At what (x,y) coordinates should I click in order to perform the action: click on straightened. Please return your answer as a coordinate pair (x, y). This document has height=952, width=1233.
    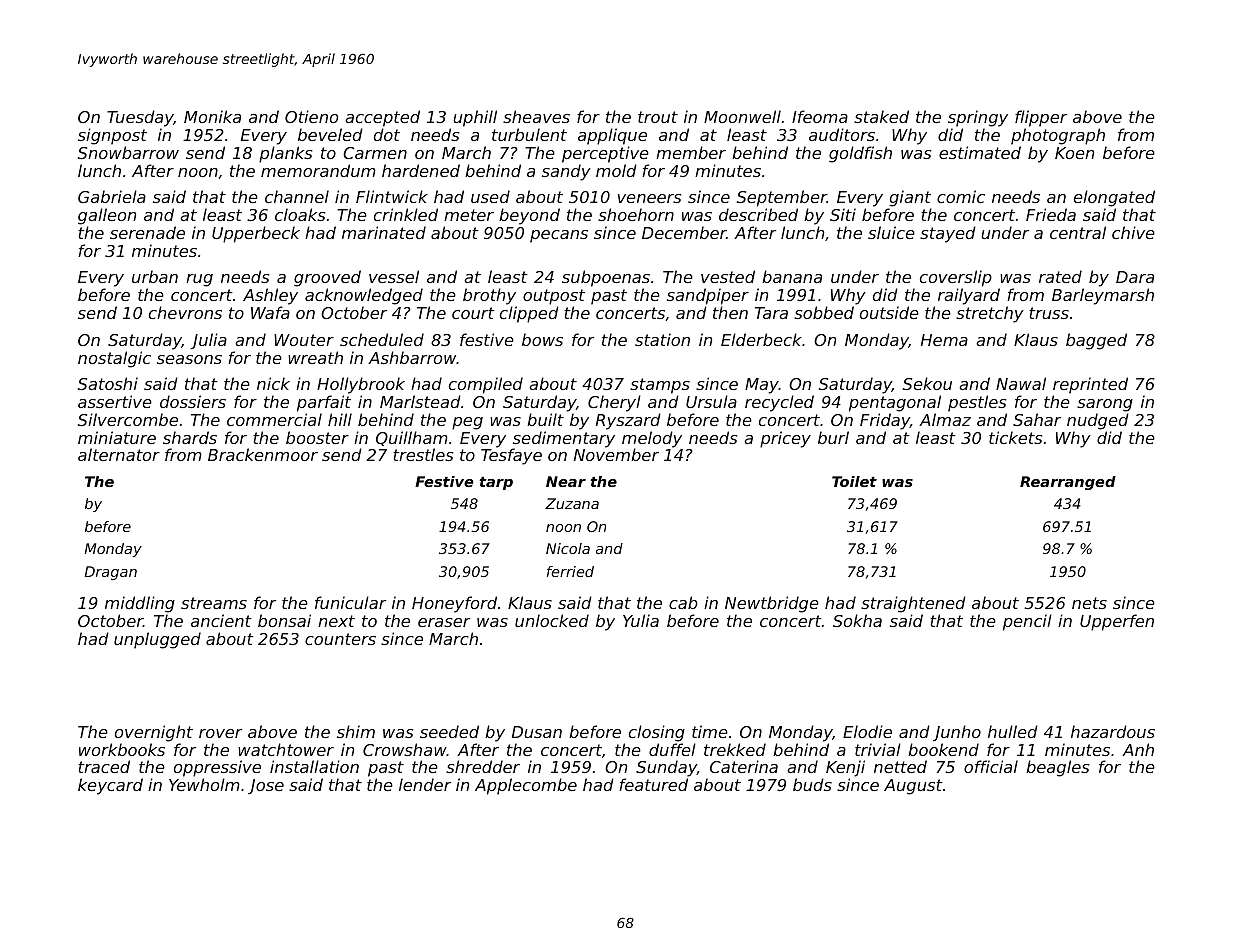
    Looking at the image, I should click on (913, 604).
